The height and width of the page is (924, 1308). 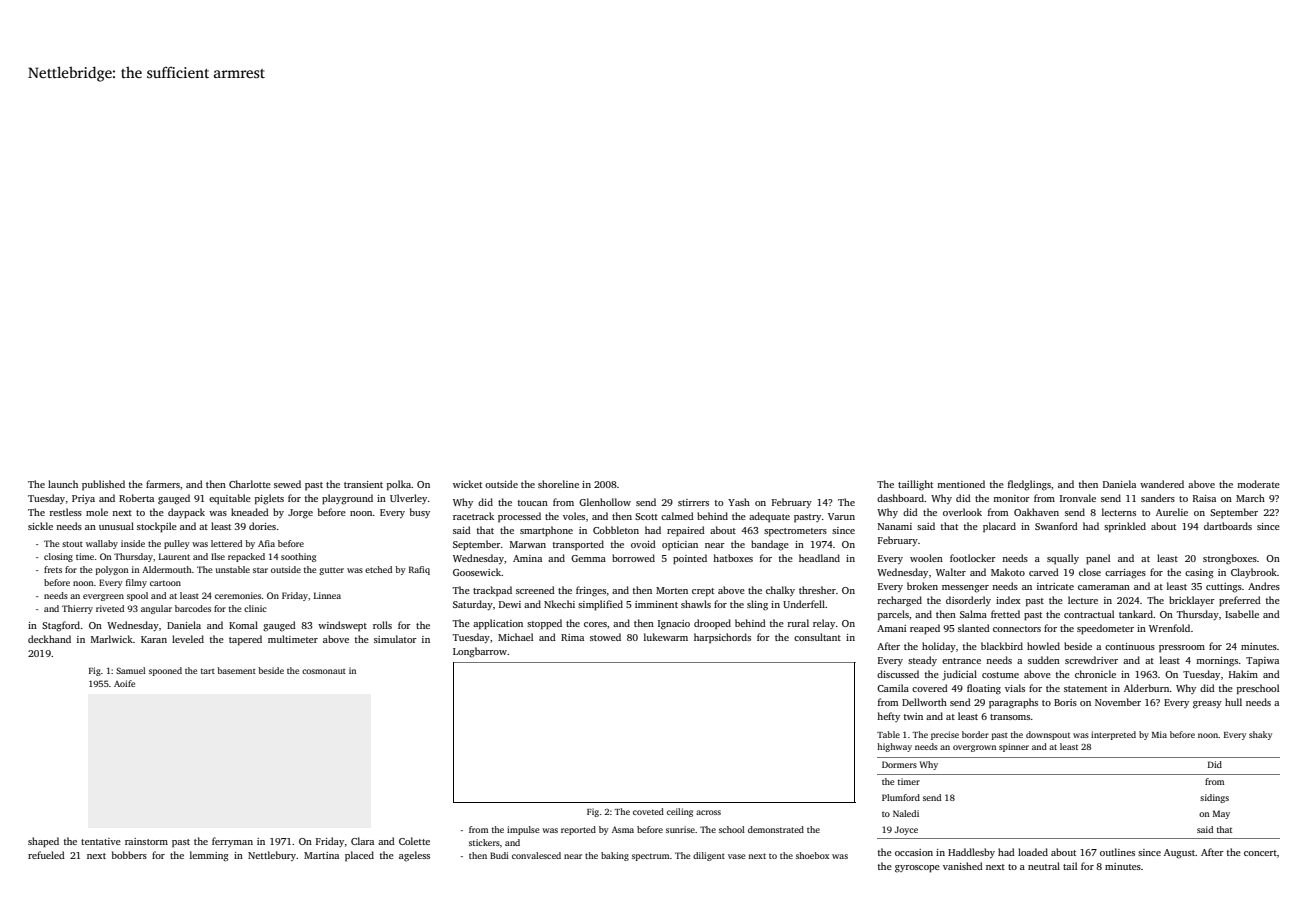 I want to click on Priya, so click(x=83, y=499).
